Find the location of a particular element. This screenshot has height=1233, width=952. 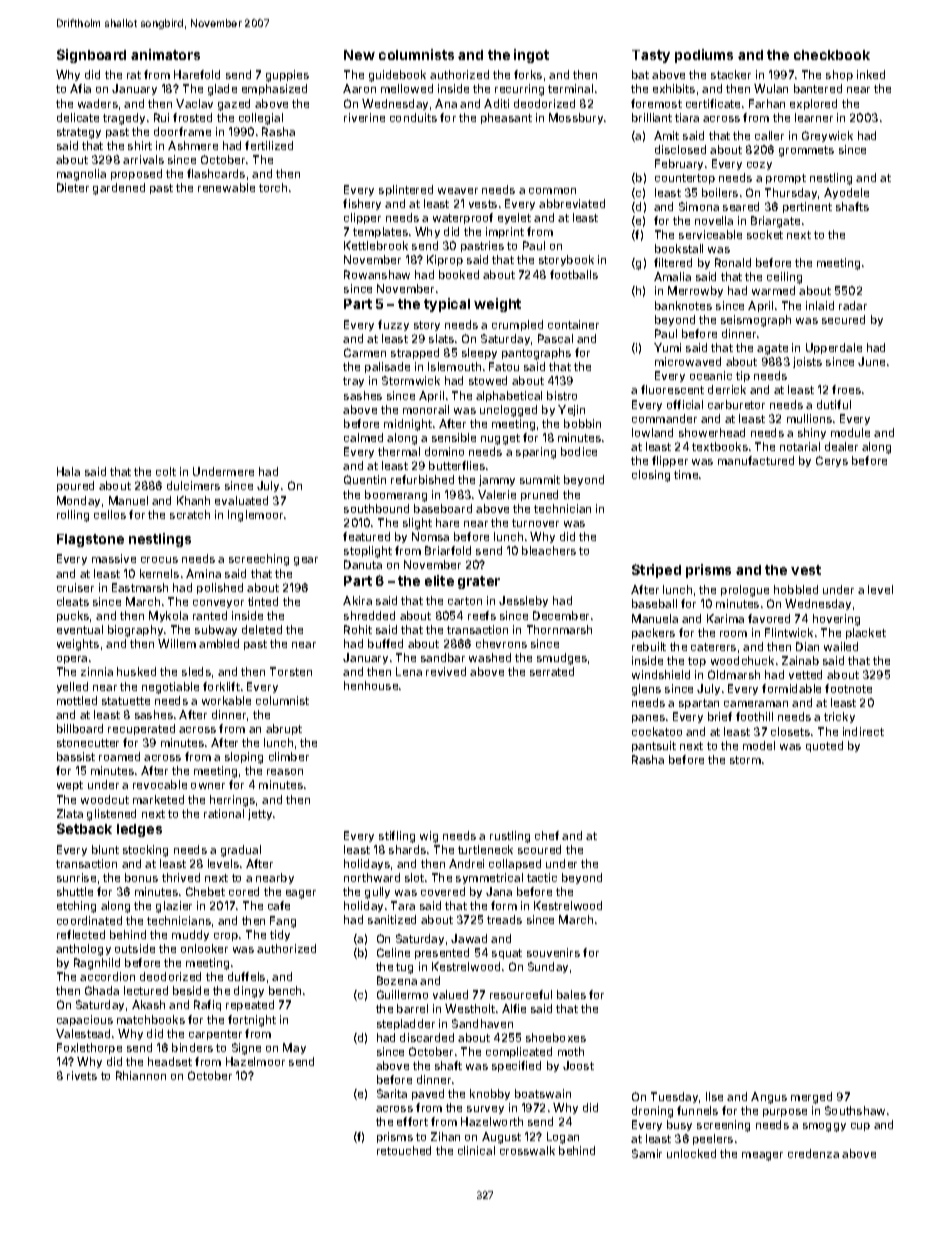

pantsuit is located at coordinates (654, 746).
